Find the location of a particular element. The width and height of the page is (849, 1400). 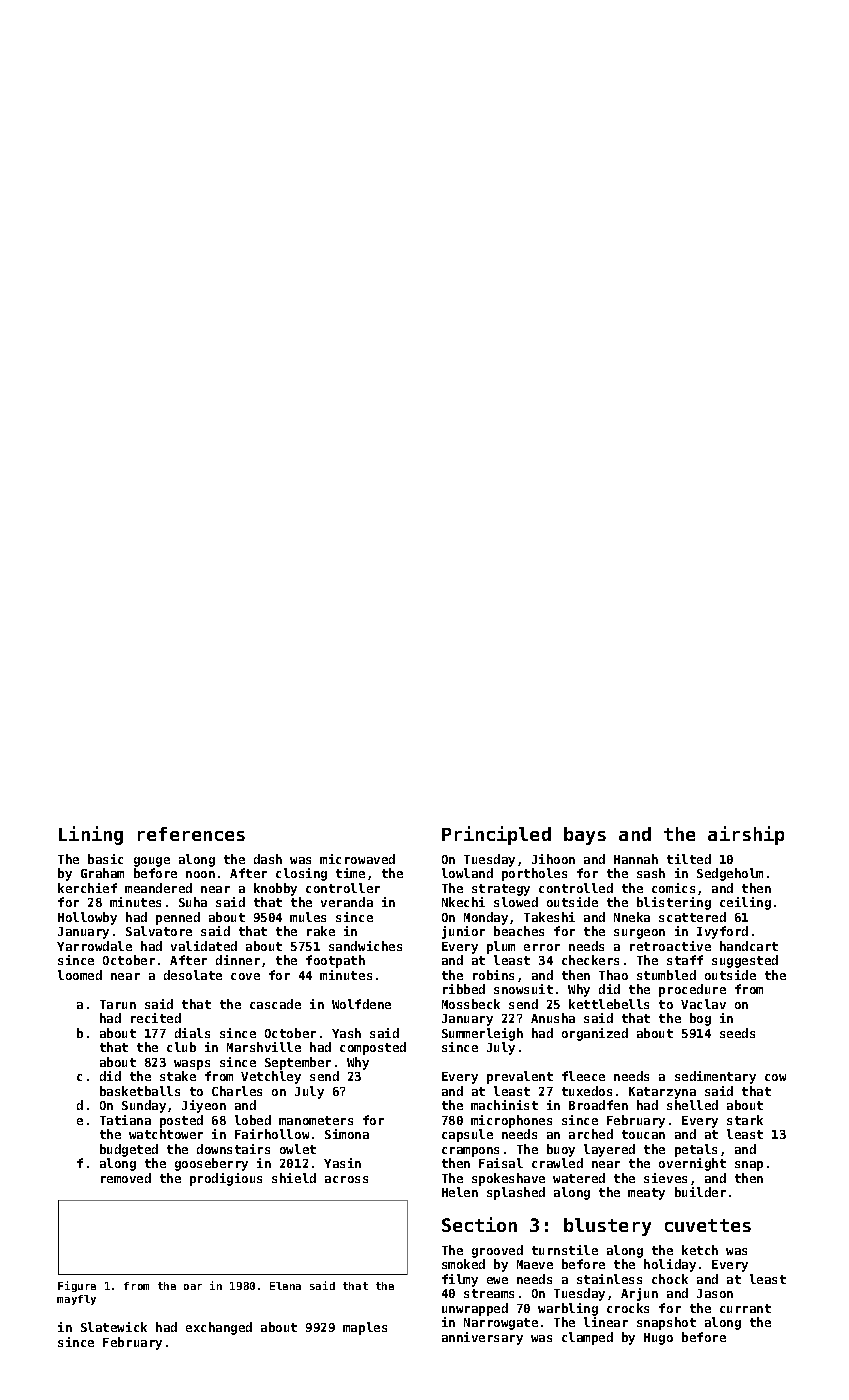

Summerleigh is located at coordinates (482, 1034).
